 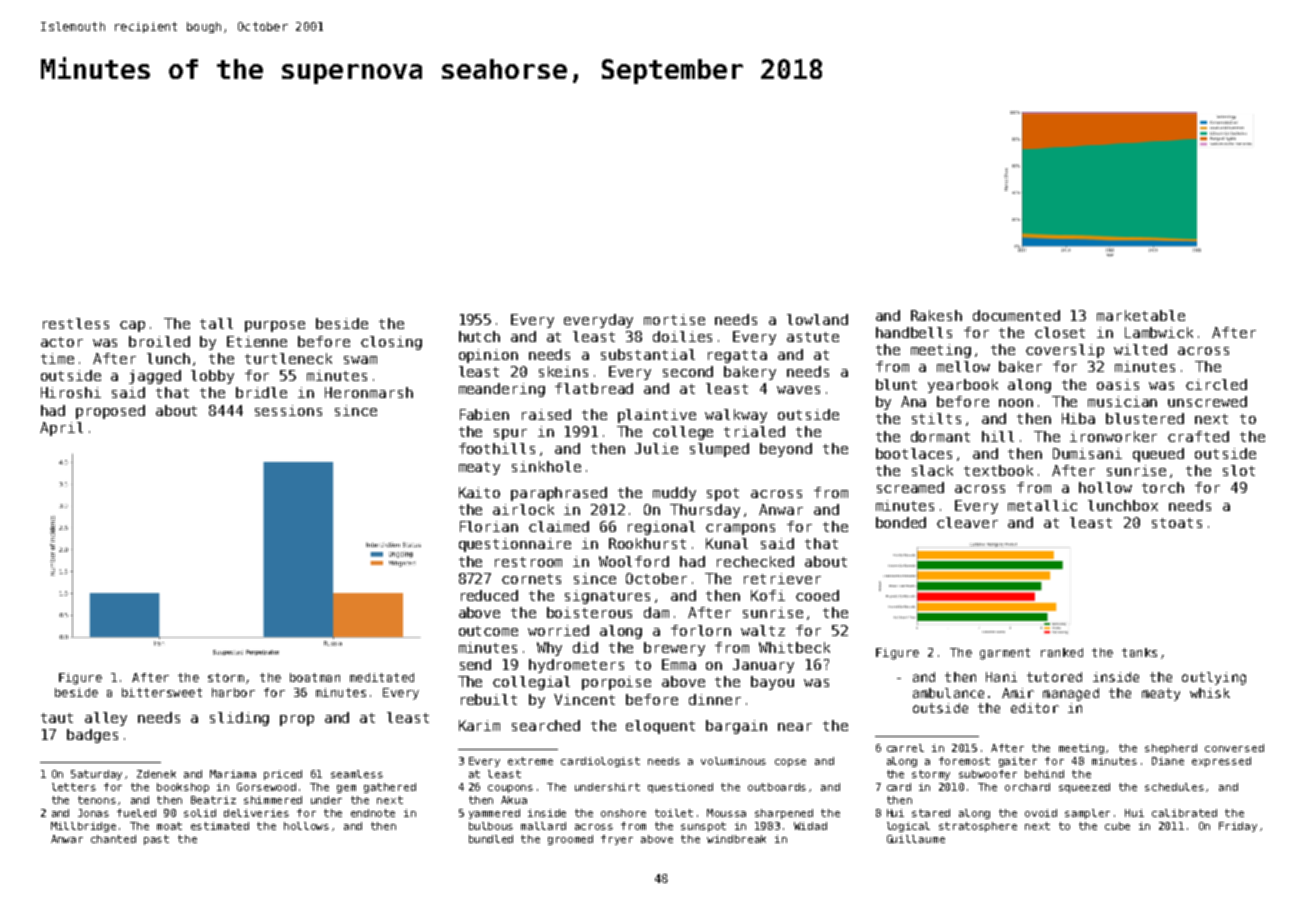 I want to click on beyond, so click(x=786, y=450).
